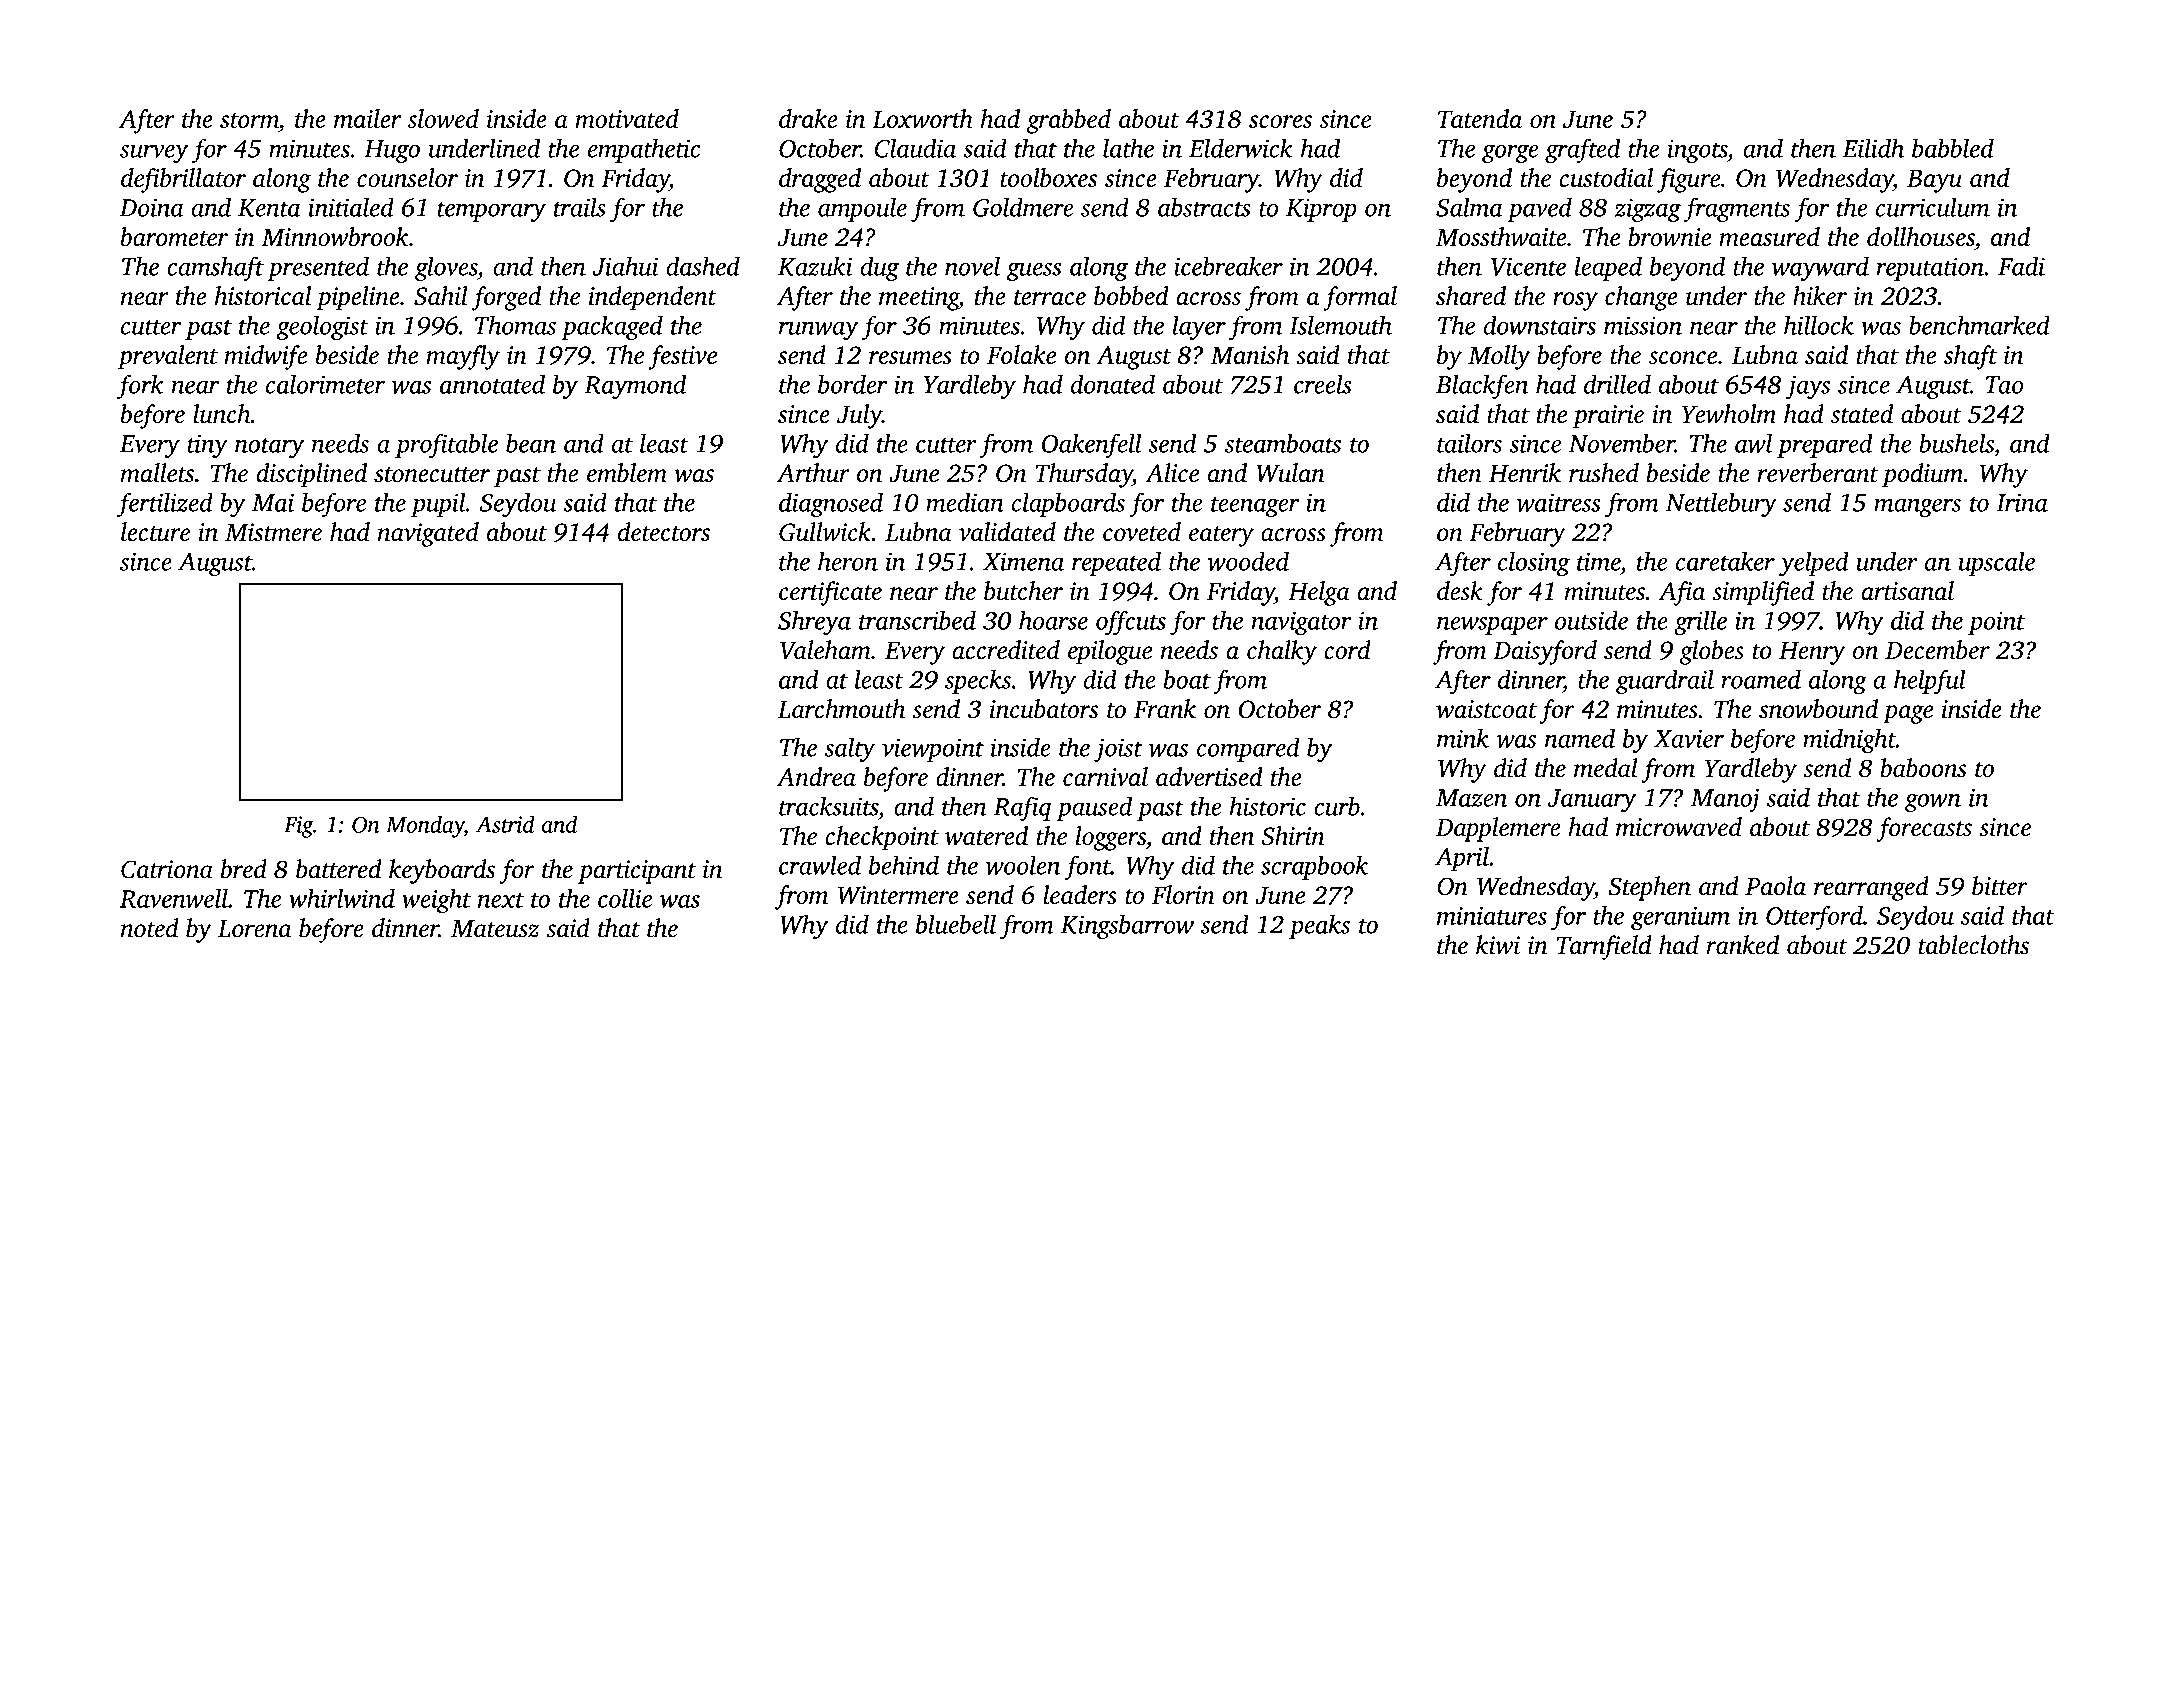 The image size is (2178, 1683). Describe the element at coordinates (407, 177) in the document. I see `counselor` at that location.
